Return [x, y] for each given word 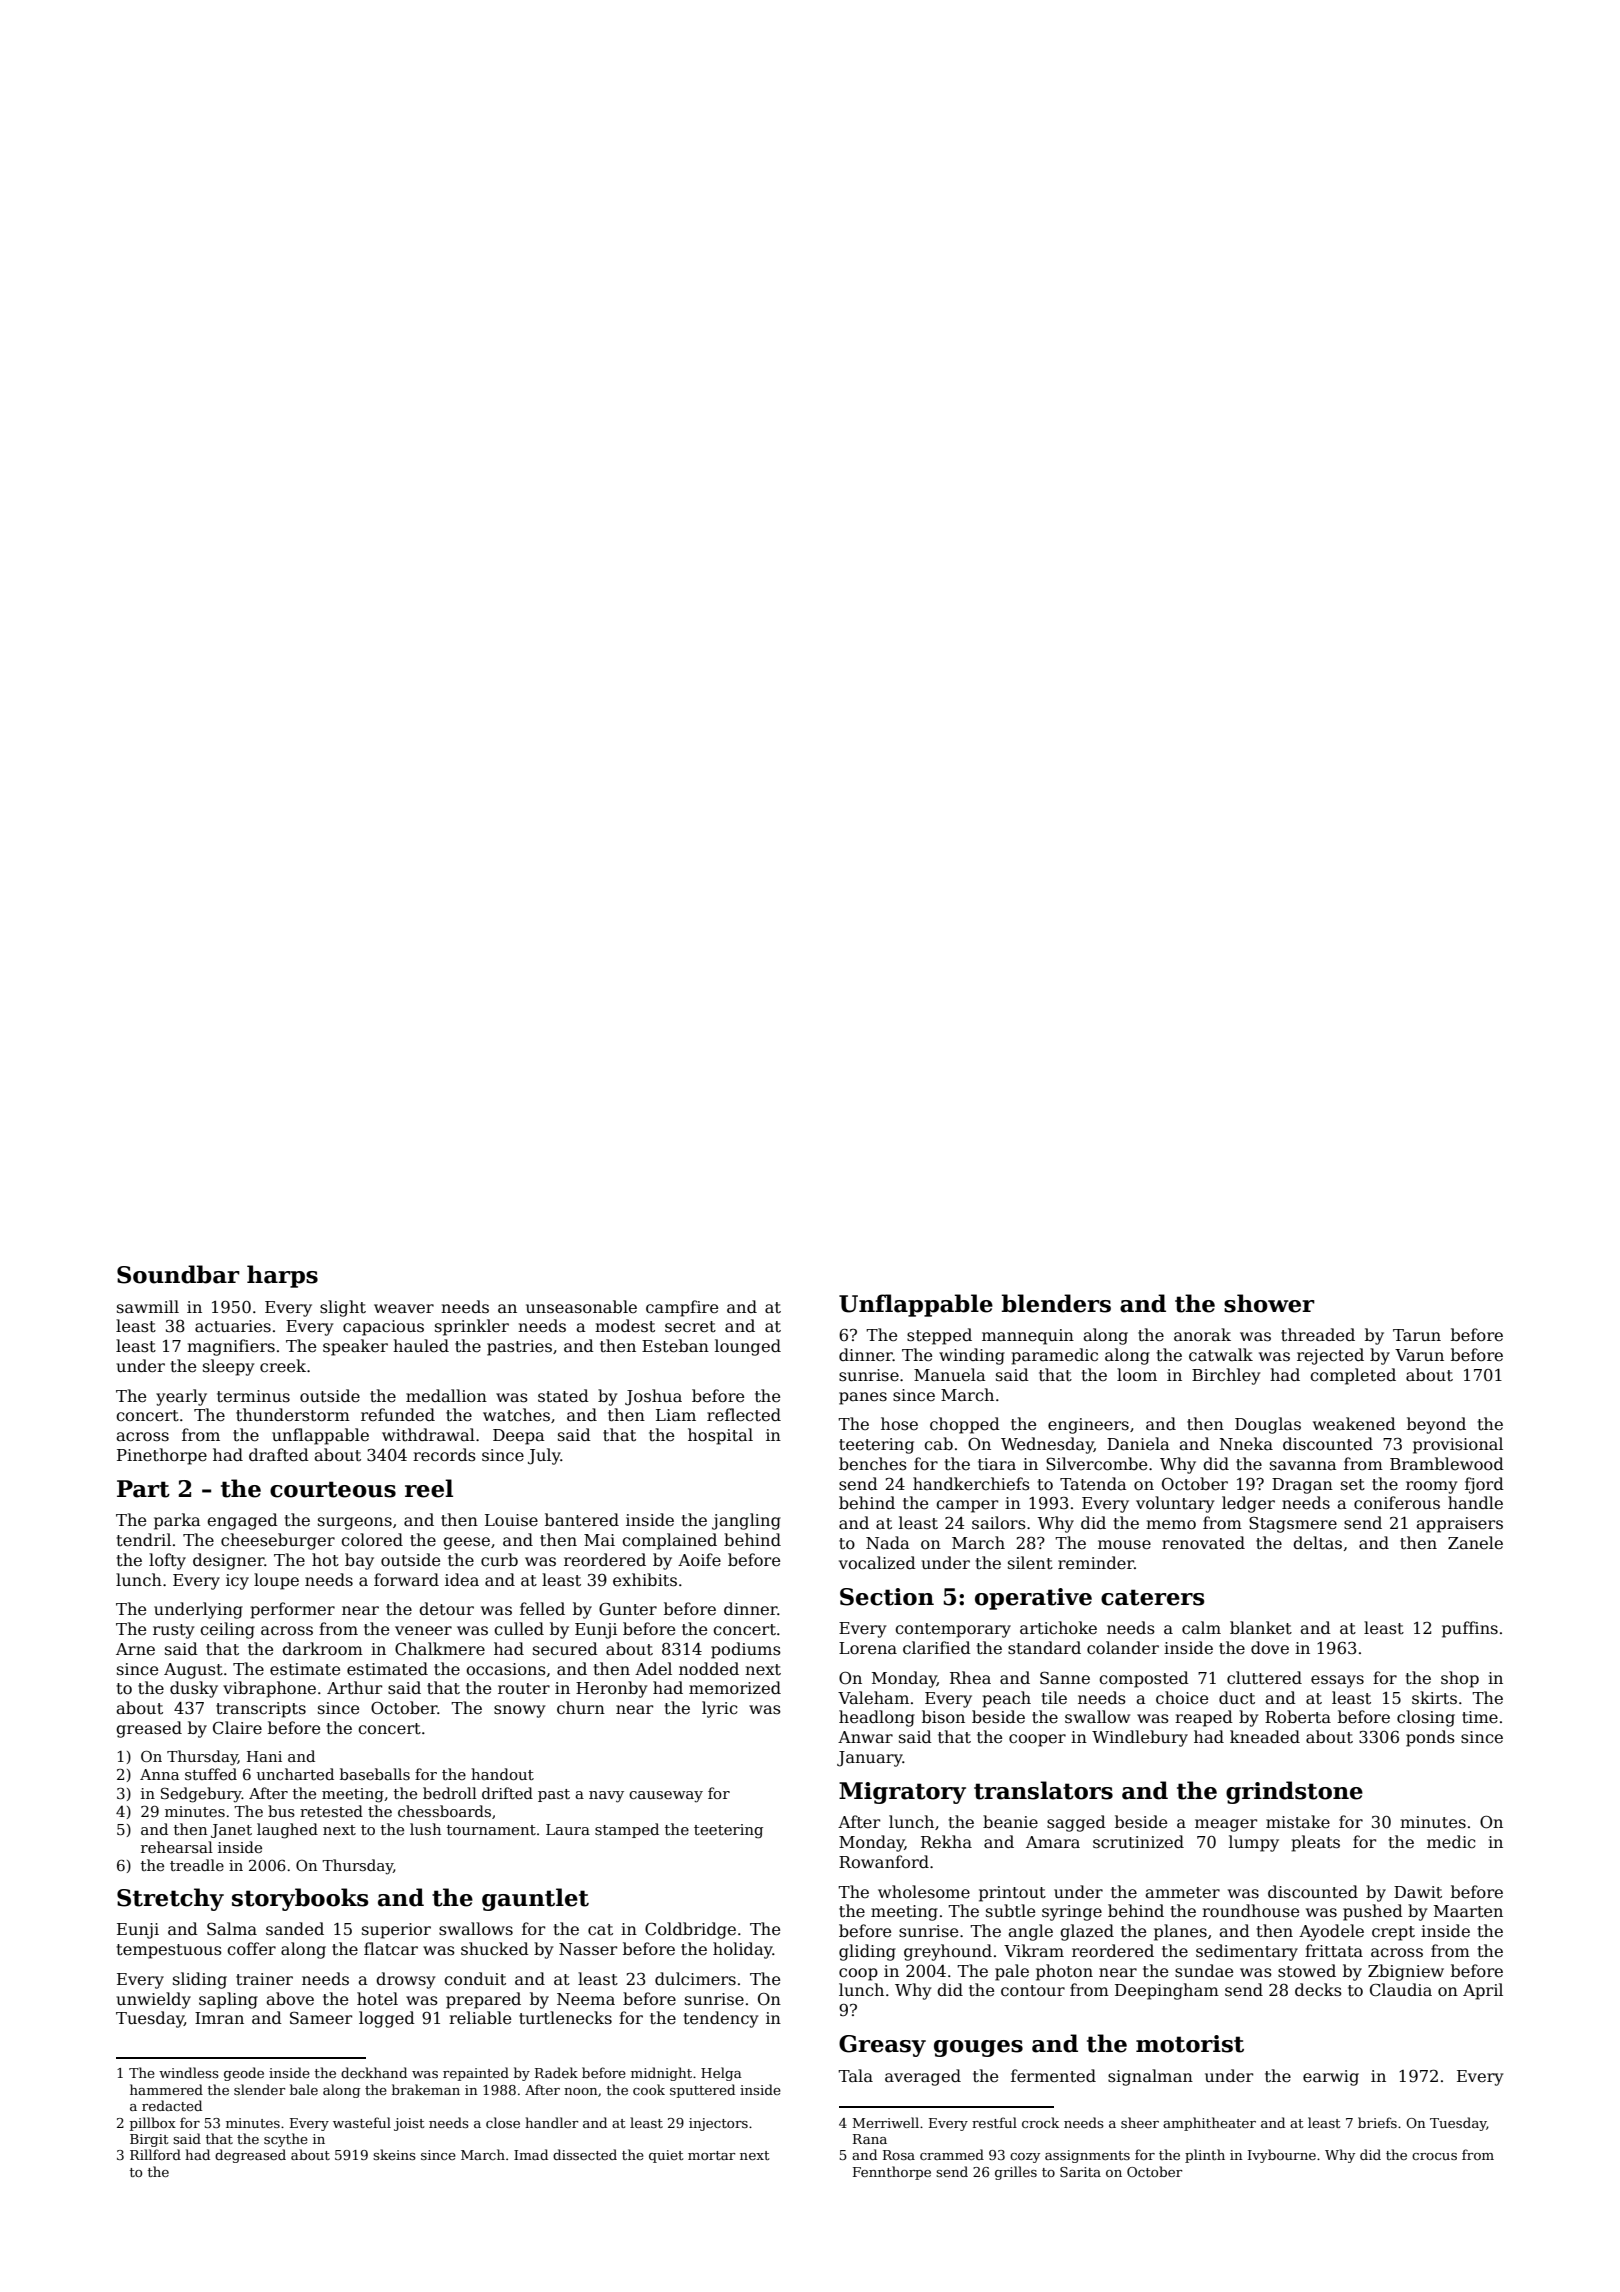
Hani [264, 1756]
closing [1426, 1718]
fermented [1053, 2076]
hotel [377, 1999]
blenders [1056, 1303]
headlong [877, 1718]
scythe [286, 2140]
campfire [682, 1308]
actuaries [233, 1326]
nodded [709, 1669]
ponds [1430, 1738]
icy [237, 1582]
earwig [1331, 2078]
